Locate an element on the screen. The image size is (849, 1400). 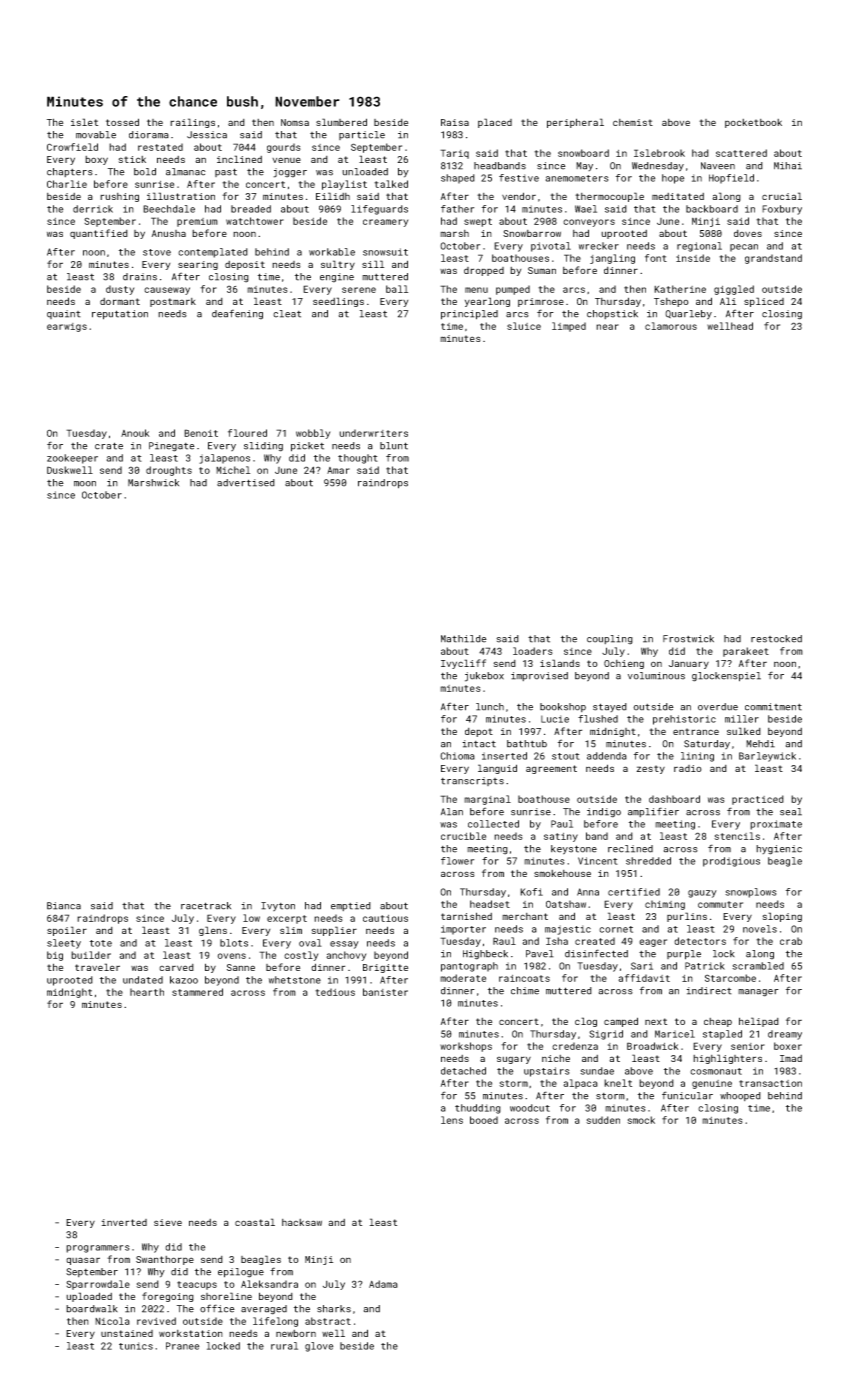
transaction is located at coordinates (770, 1083).
